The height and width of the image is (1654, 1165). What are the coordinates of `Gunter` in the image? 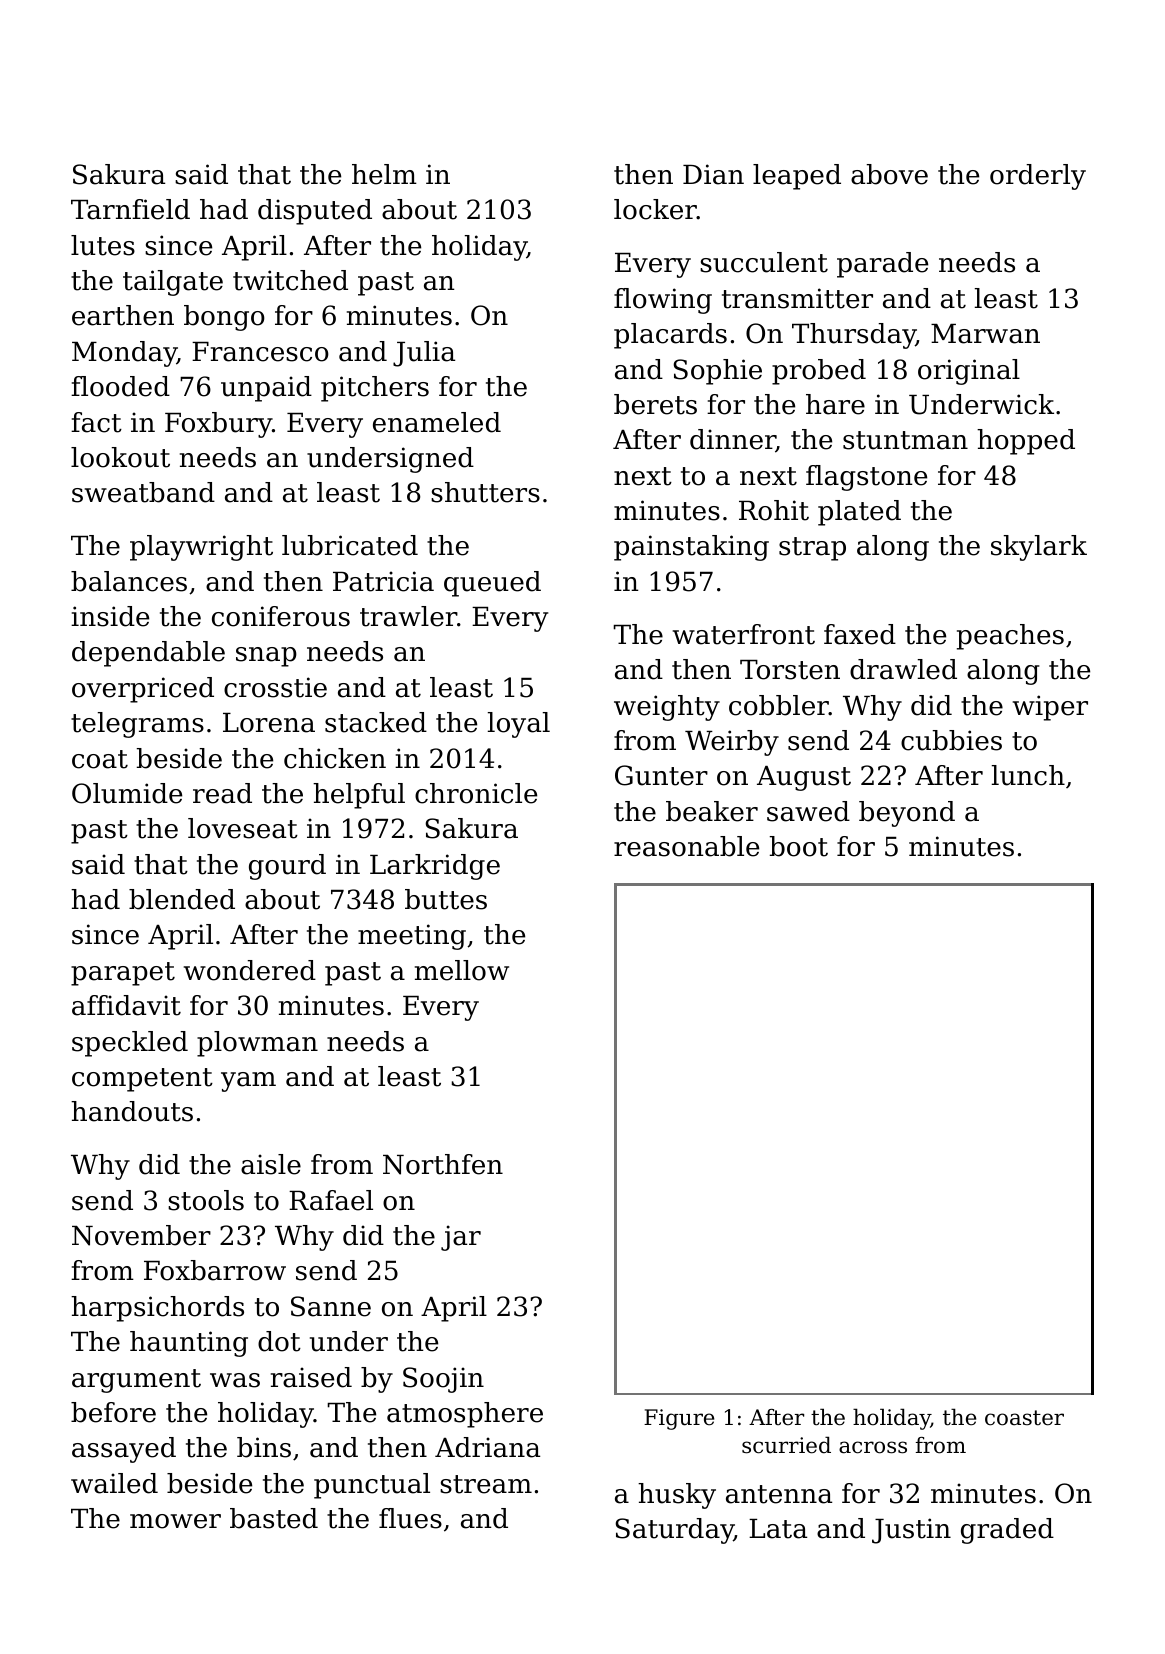 It's located at (661, 775).
